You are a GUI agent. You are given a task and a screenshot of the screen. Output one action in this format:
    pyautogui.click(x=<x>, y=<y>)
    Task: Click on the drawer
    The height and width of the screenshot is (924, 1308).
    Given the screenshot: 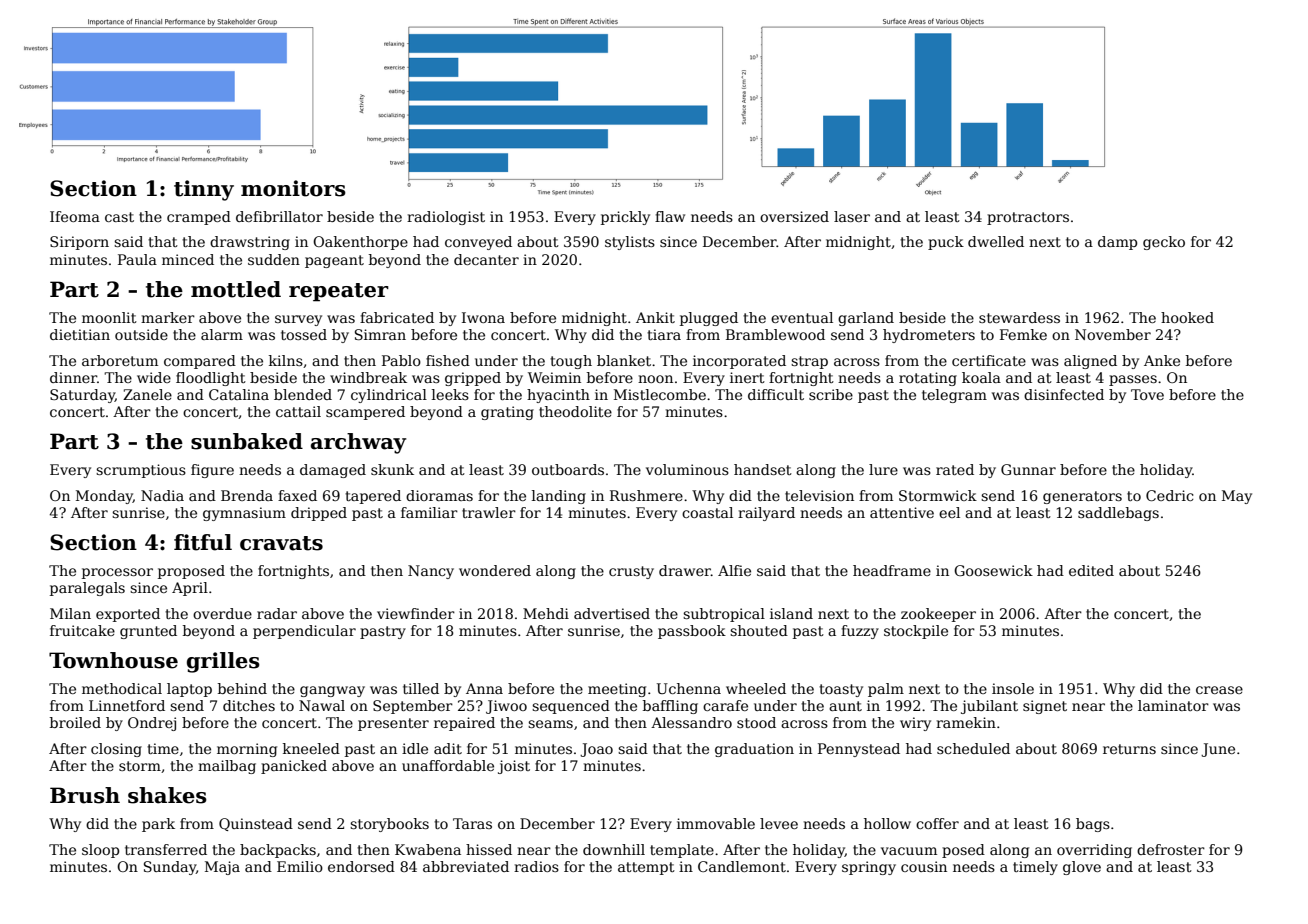 What is the action you would take?
    pyautogui.click(x=685, y=570)
